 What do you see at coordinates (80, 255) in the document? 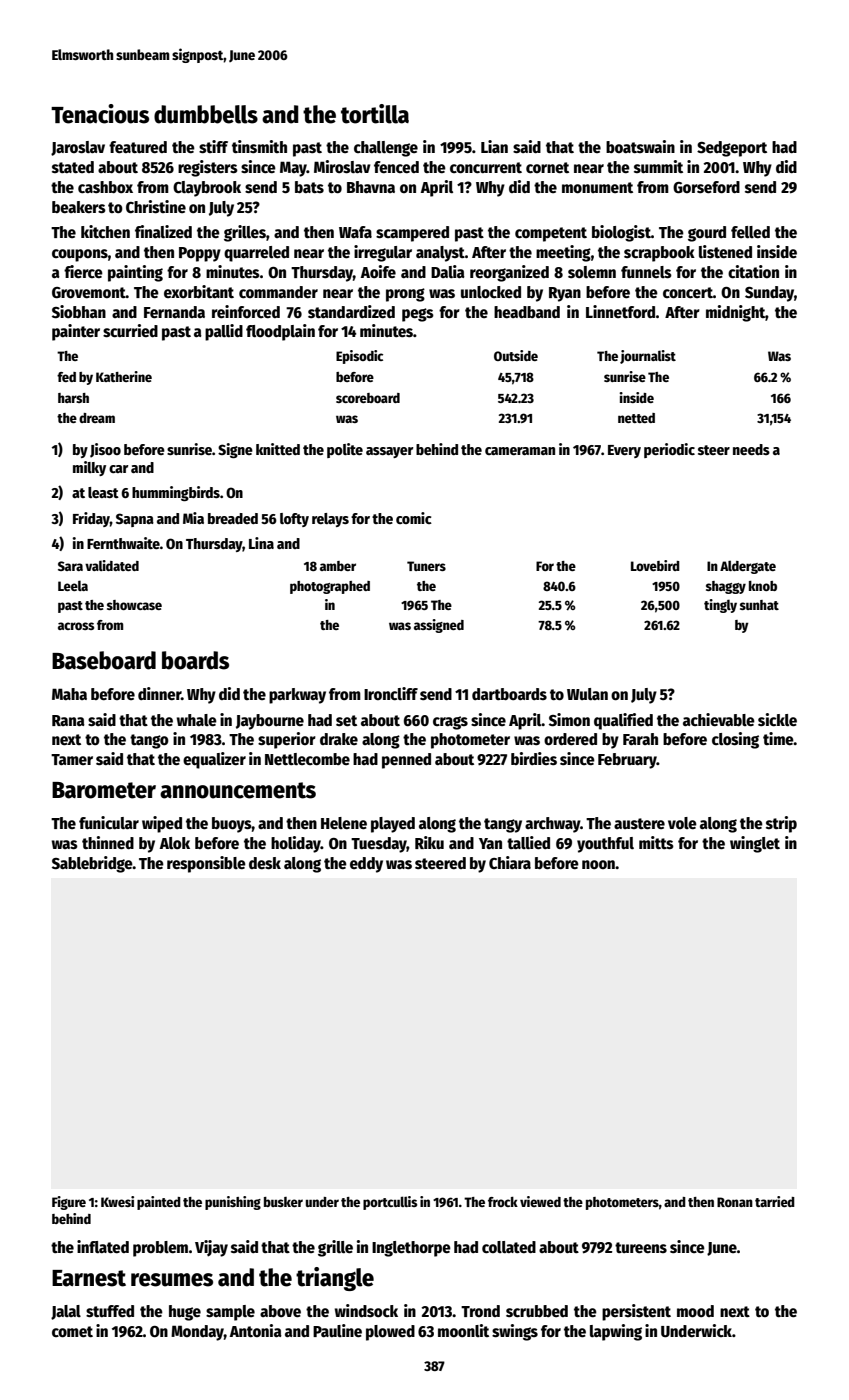
I see `coupons` at bounding box center [80, 255].
